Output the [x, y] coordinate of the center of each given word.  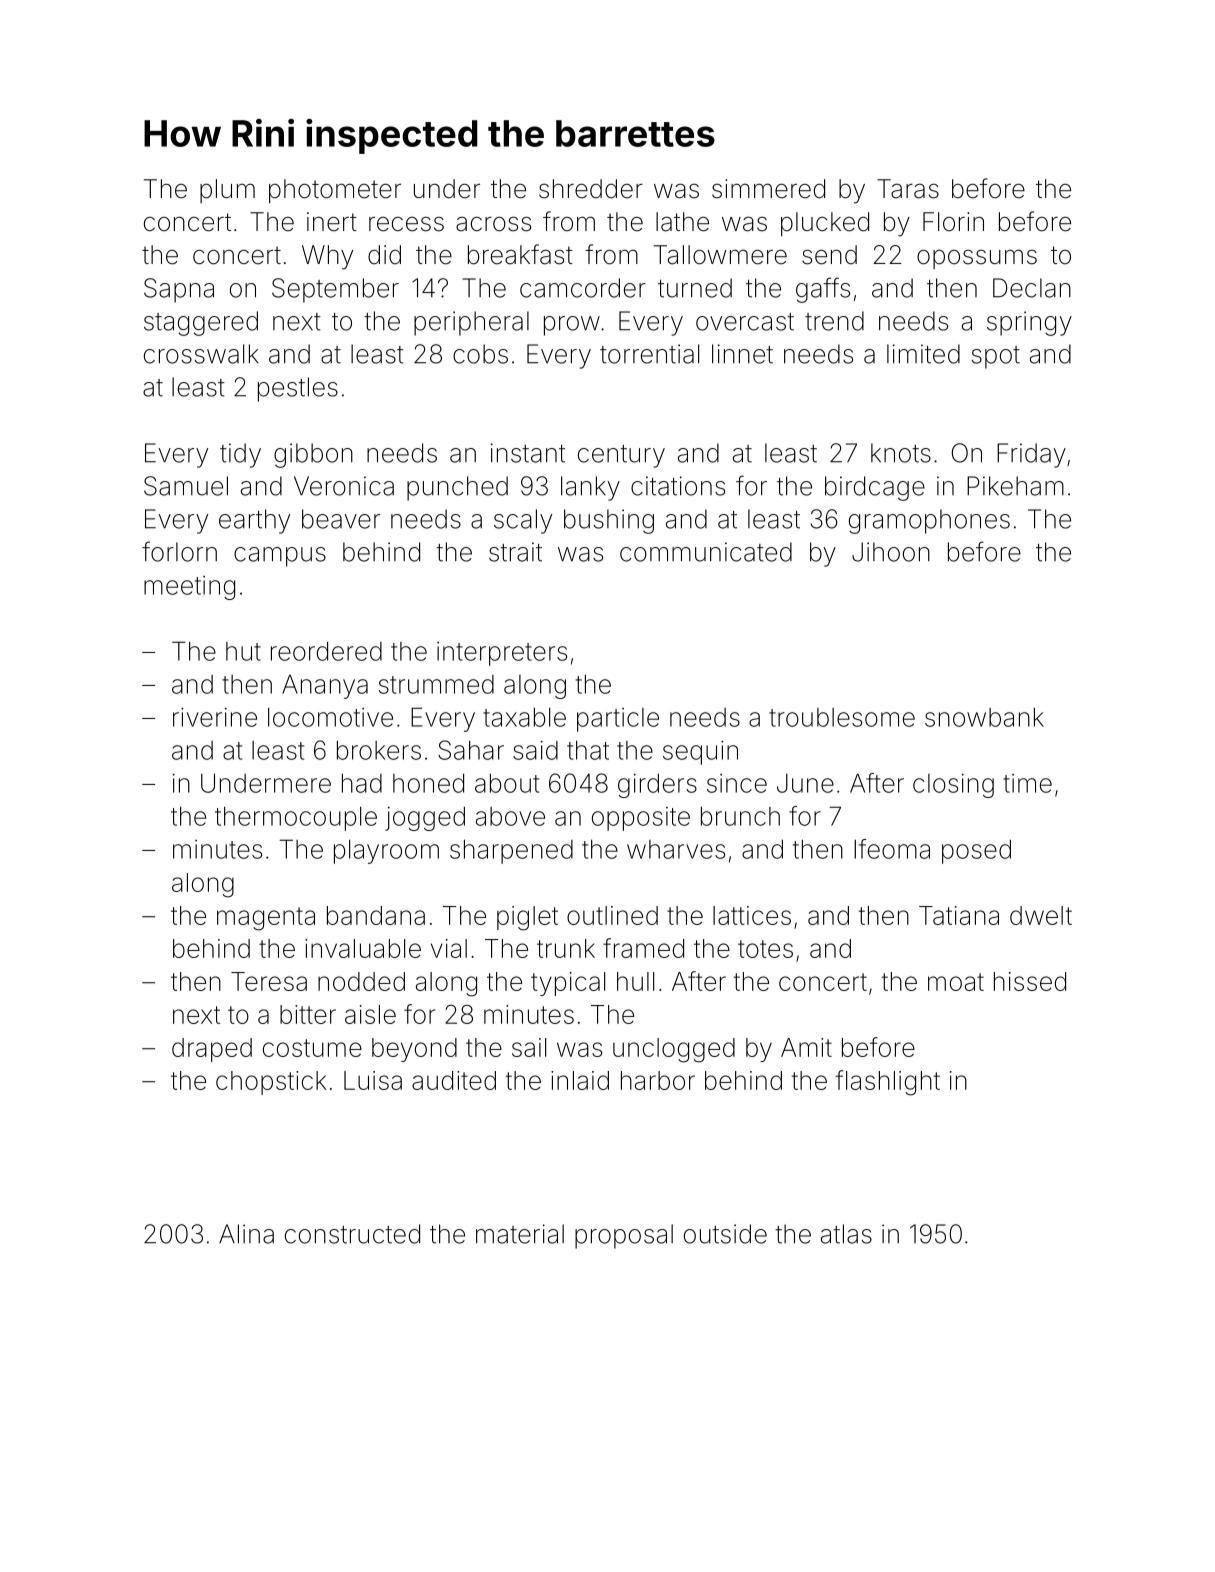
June [805, 783]
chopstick [271, 1083]
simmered [768, 189]
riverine [215, 717]
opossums [977, 259]
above [510, 816]
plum [227, 191]
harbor [658, 1080]
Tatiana [959, 915]
